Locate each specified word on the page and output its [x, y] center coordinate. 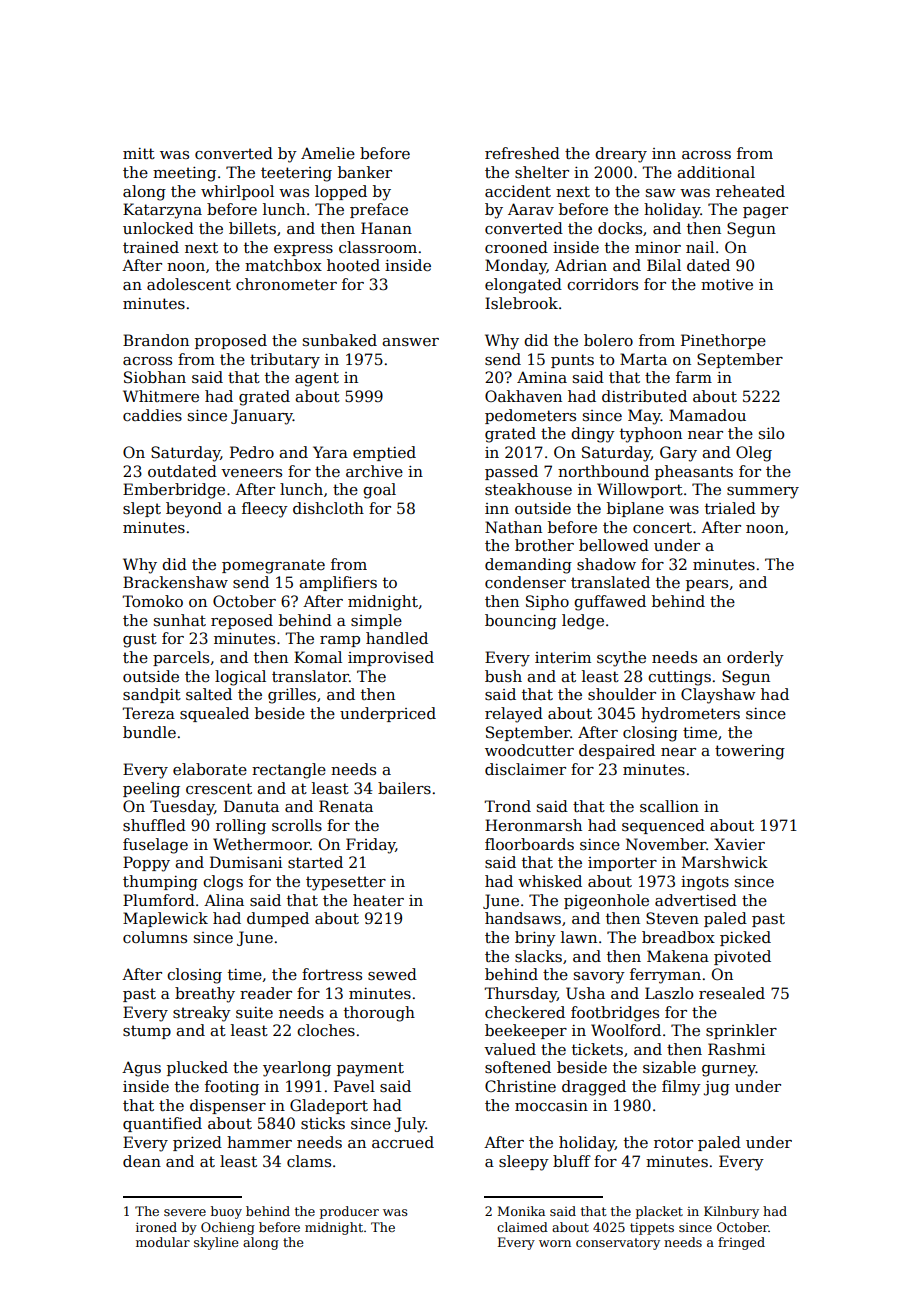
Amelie [328, 153]
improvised [391, 658]
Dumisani [246, 862]
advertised [696, 900]
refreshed [522, 153]
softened [518, 1067]
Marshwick [725, 862]
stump [147, 1032]
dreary [621, 155]
